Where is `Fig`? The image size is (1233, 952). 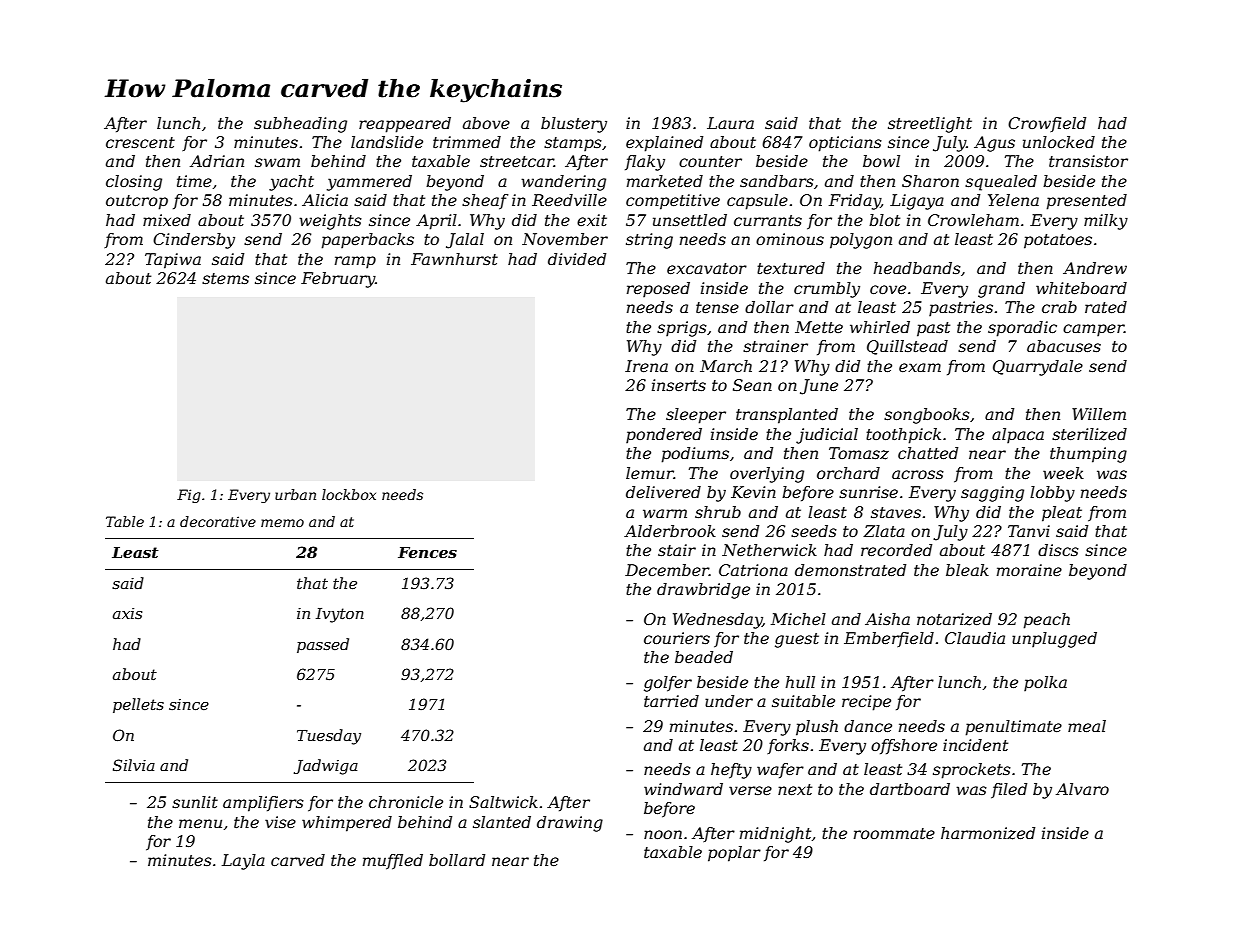 Fig is located at coordinates (189, 496).
